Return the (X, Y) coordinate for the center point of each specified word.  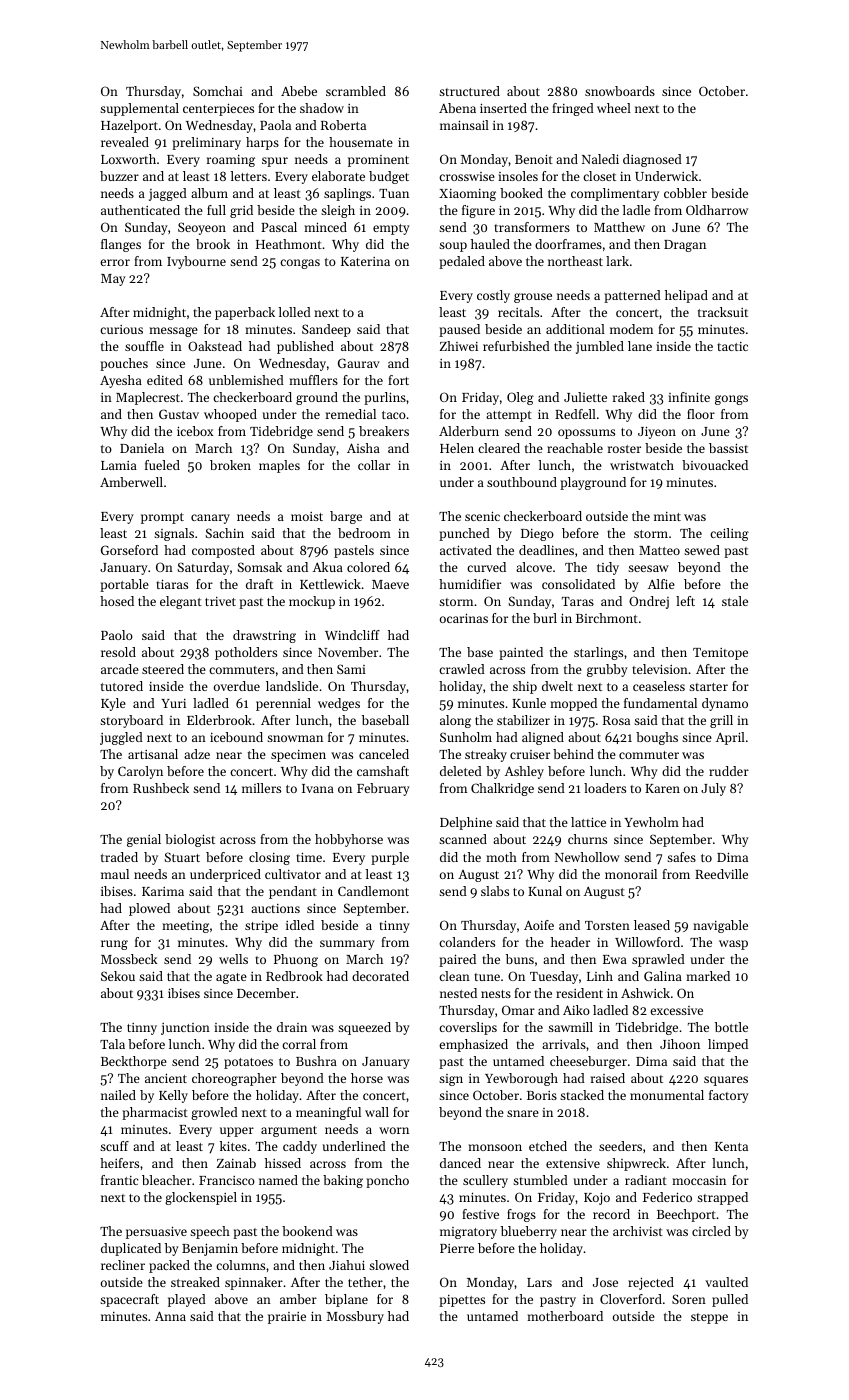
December (266, 993)
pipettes (462, 1301)
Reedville (721, 874)
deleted (461, 771)
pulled (730, 1300)
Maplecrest (148, 398)
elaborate (338, 176)
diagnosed (652, 160)
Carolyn (140, 772)
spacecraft (129, 1300)
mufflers (313, 380)
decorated (380, 976)
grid (241, 211)
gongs (731, 400)
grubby (607, 670)
